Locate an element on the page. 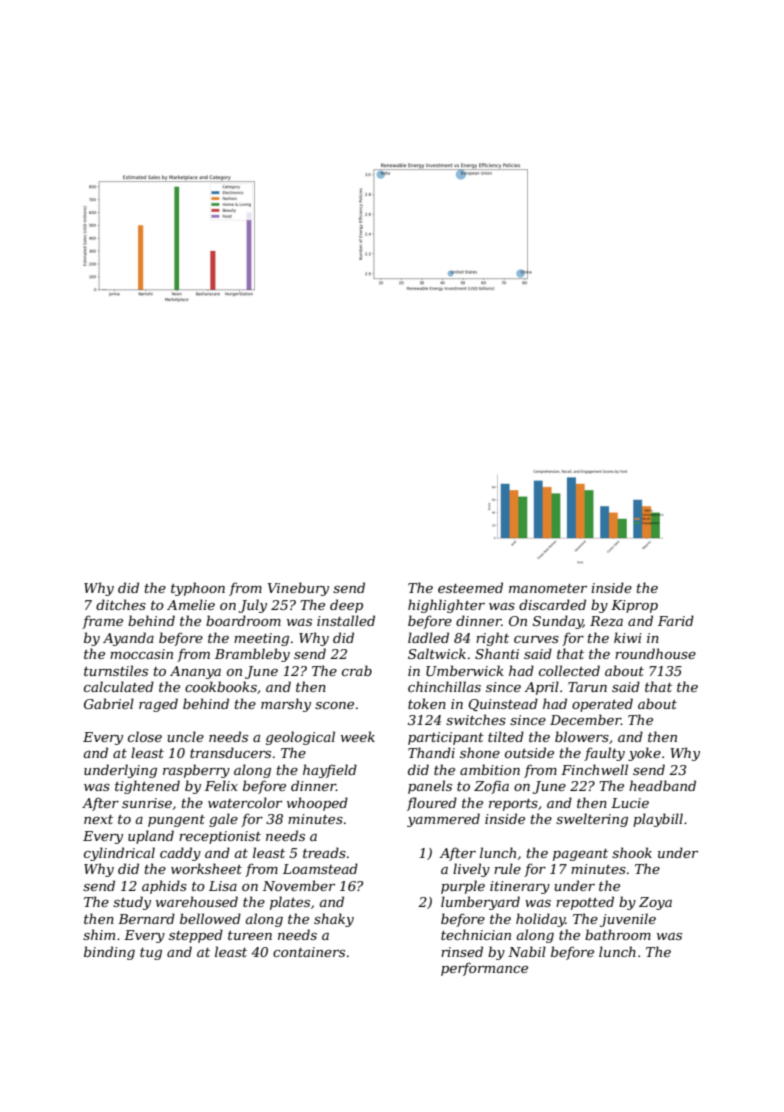 The image size is (784, 1112). transducers is located at coordinates (230, 752).
